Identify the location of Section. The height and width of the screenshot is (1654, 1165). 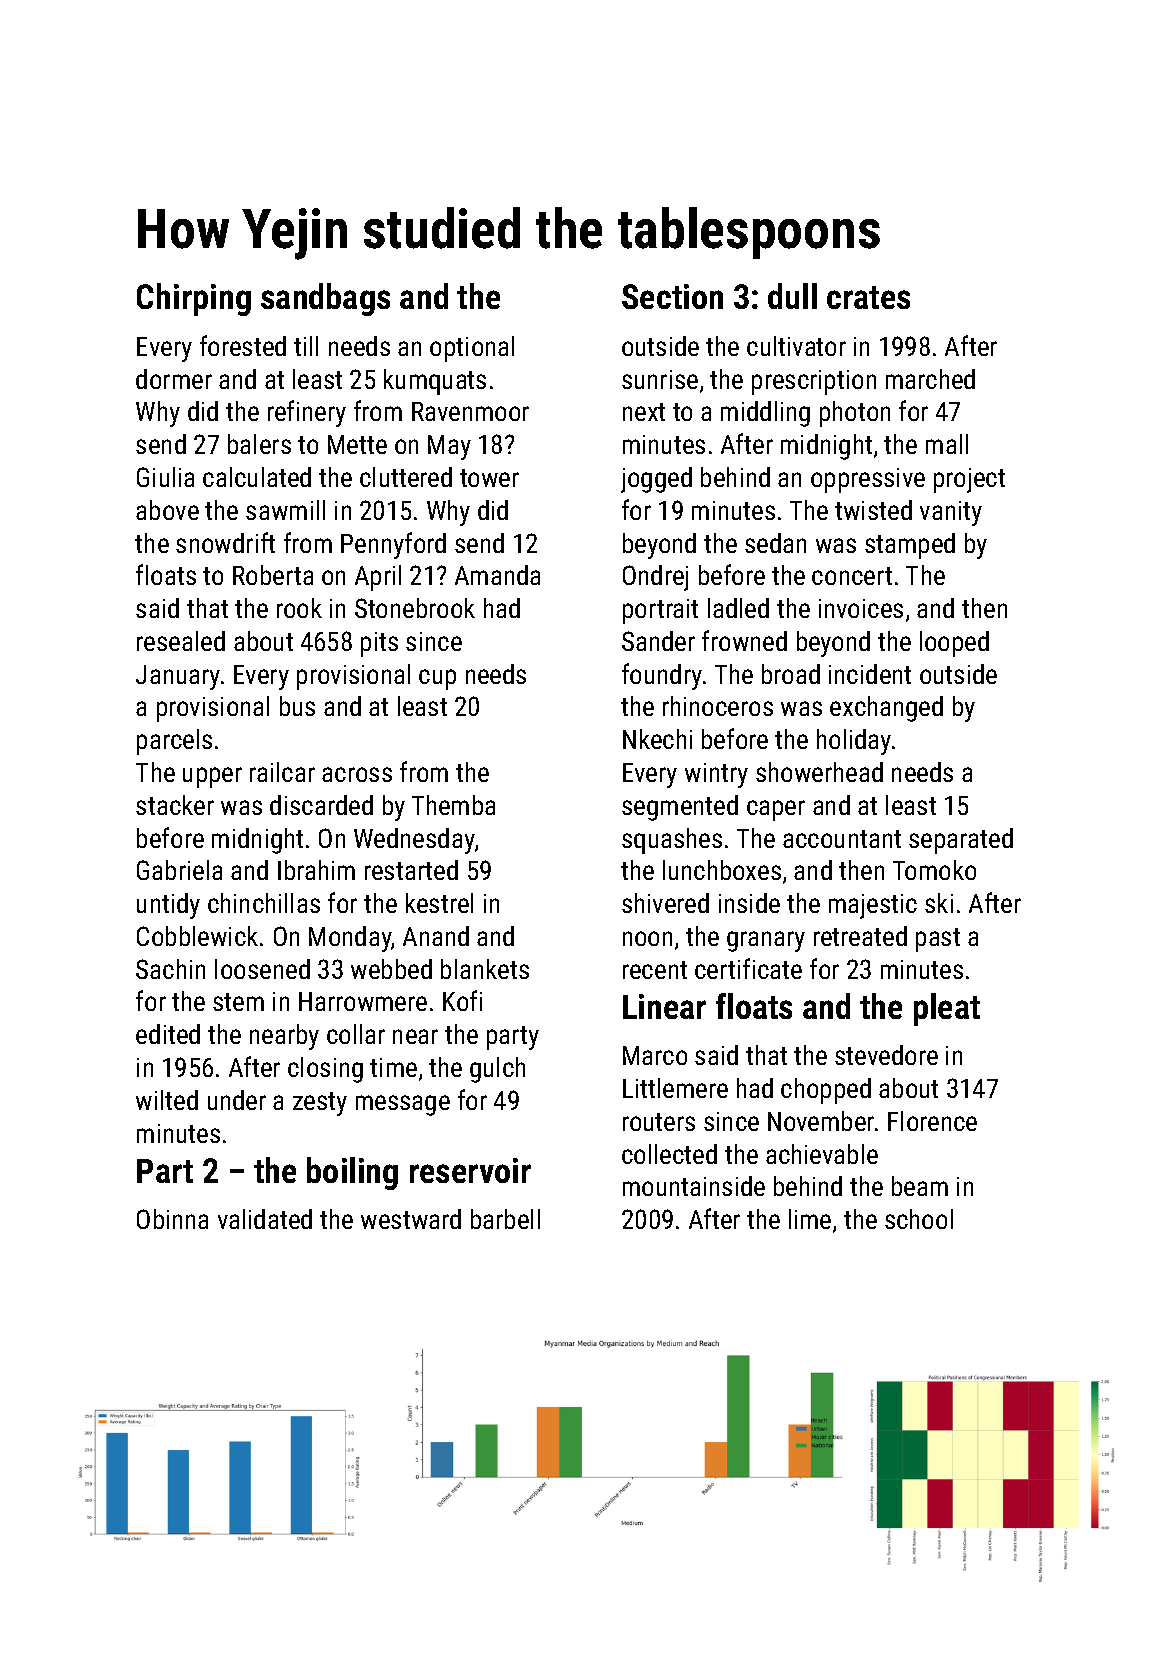
(672, 296).
